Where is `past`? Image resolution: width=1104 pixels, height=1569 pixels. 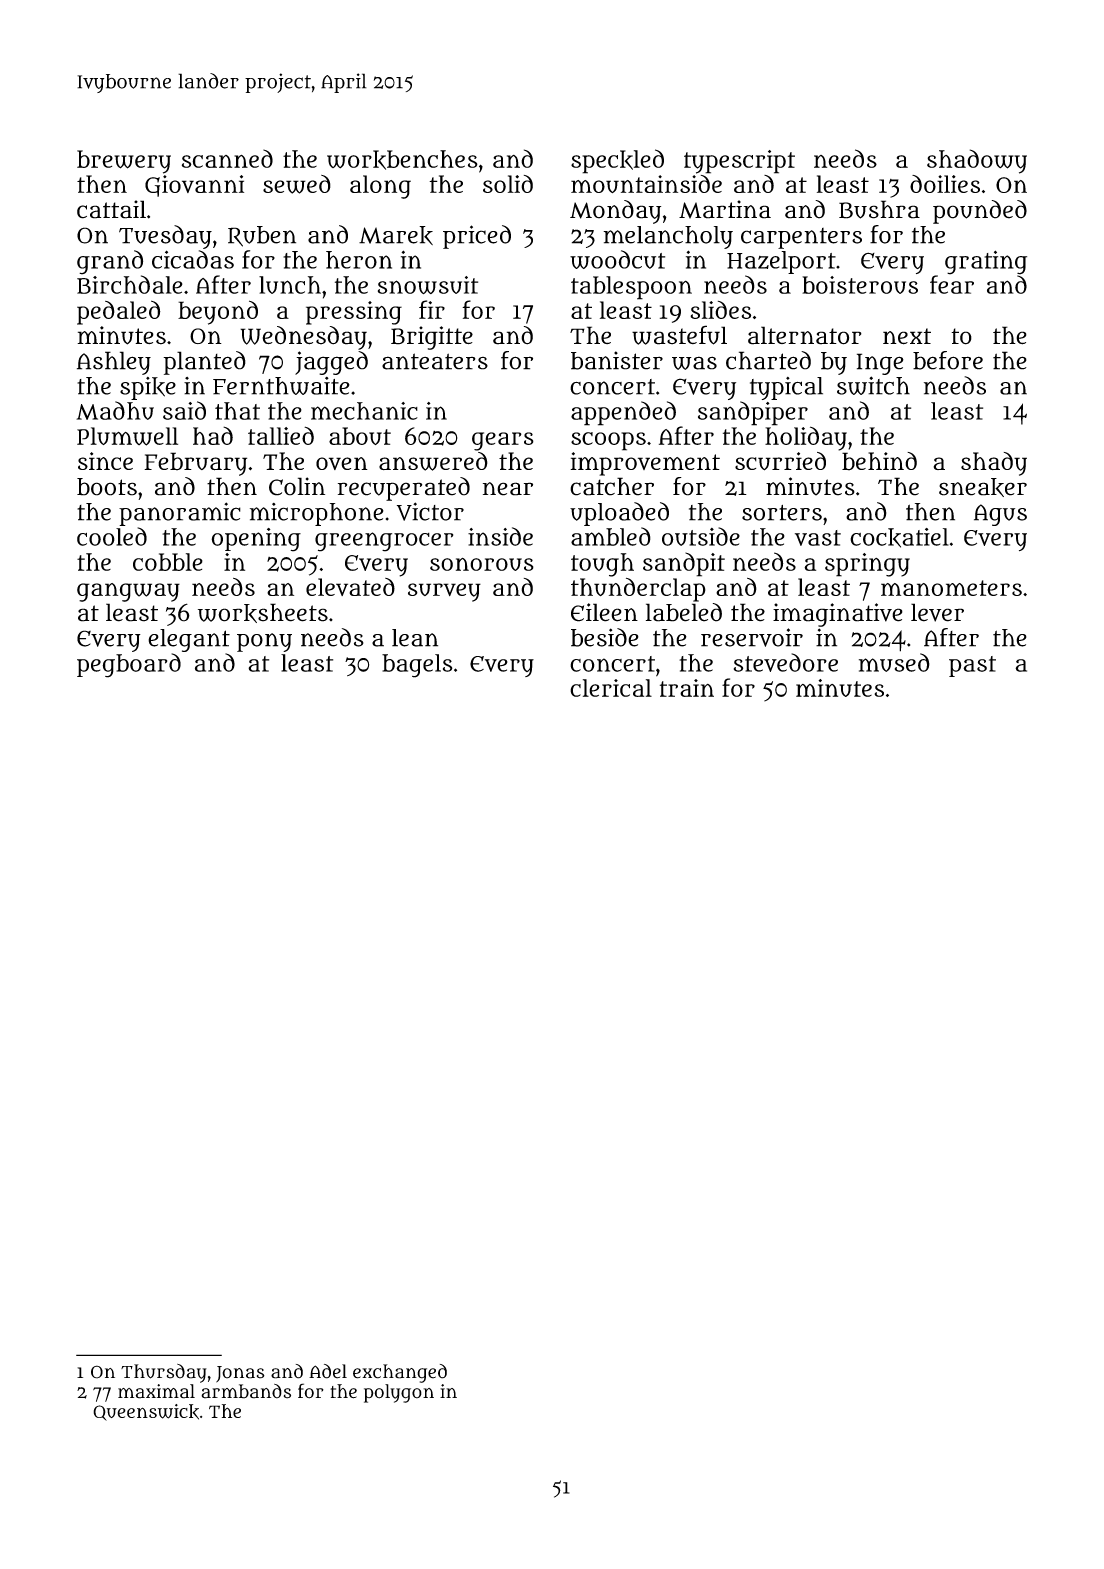 past is located at coordinates (972, 666).
